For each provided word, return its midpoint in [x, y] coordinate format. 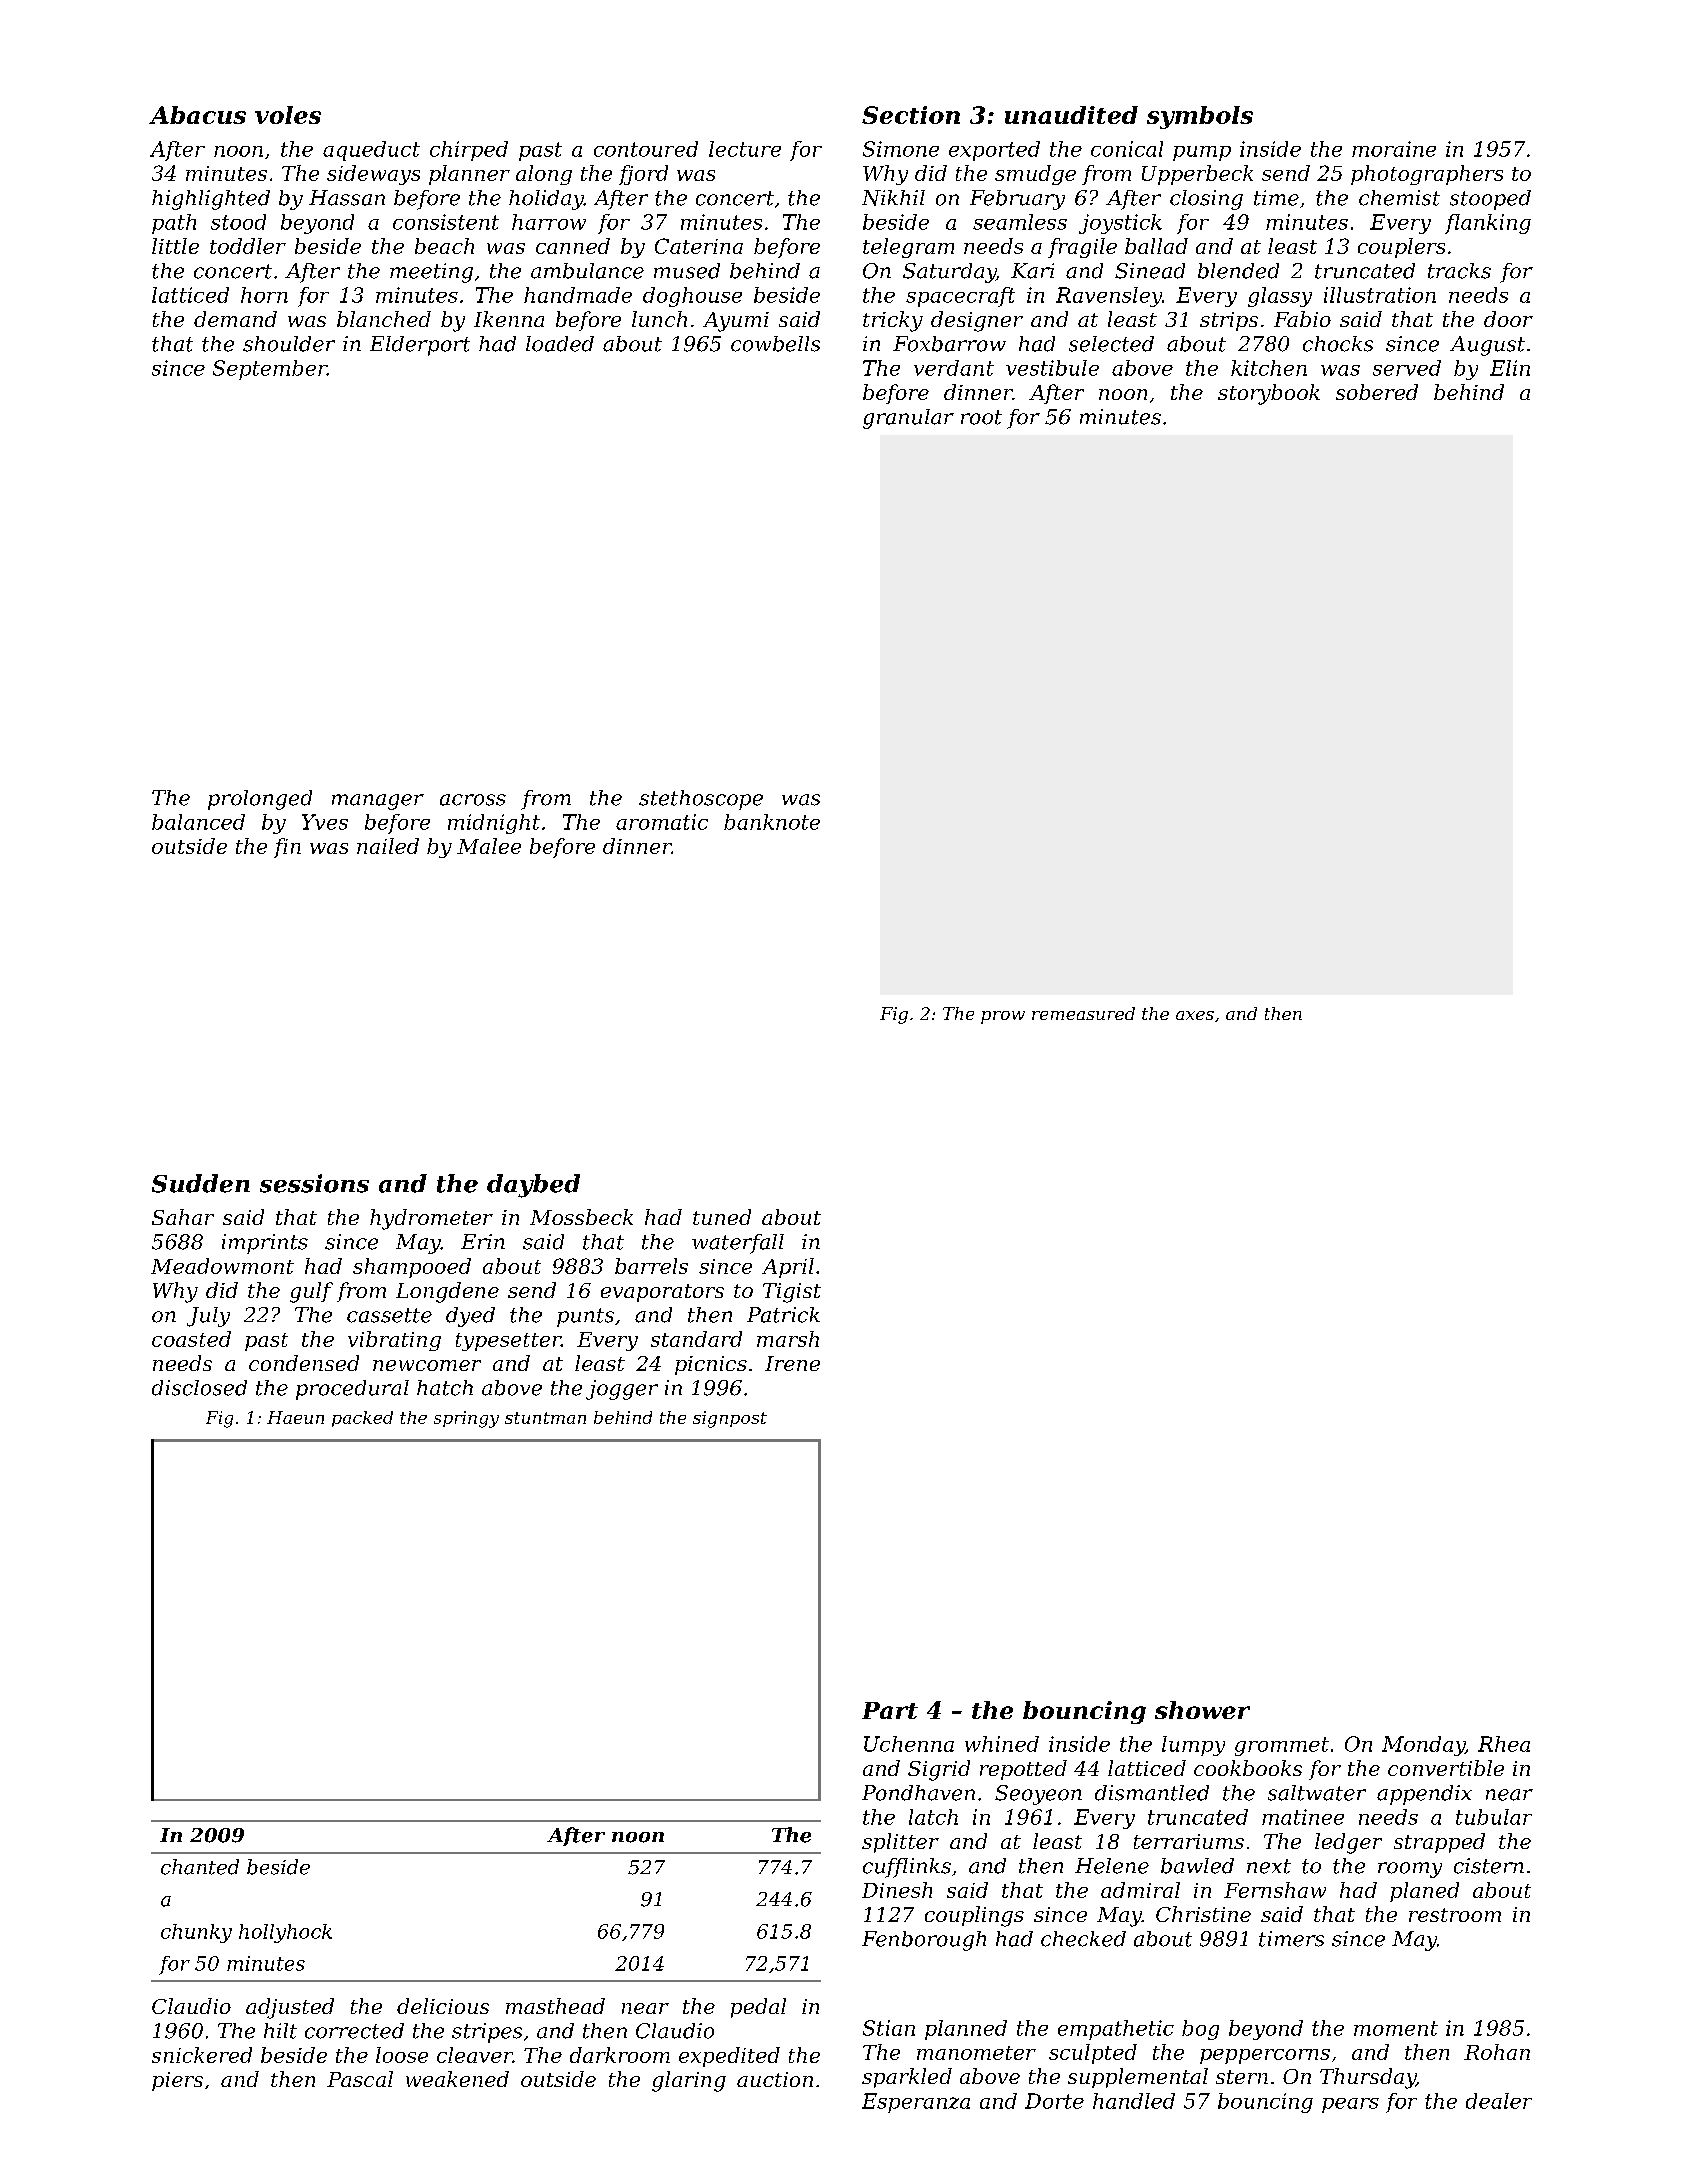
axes [1195, 1015]
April [788, 1268]
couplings [974, 1916]
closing [1206, 200]
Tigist [792, 1293]
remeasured [1083, 1013]
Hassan [347, 198]
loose [402, 2055]
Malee [489, 846]
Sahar [183, 1217]
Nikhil [893, 198]
